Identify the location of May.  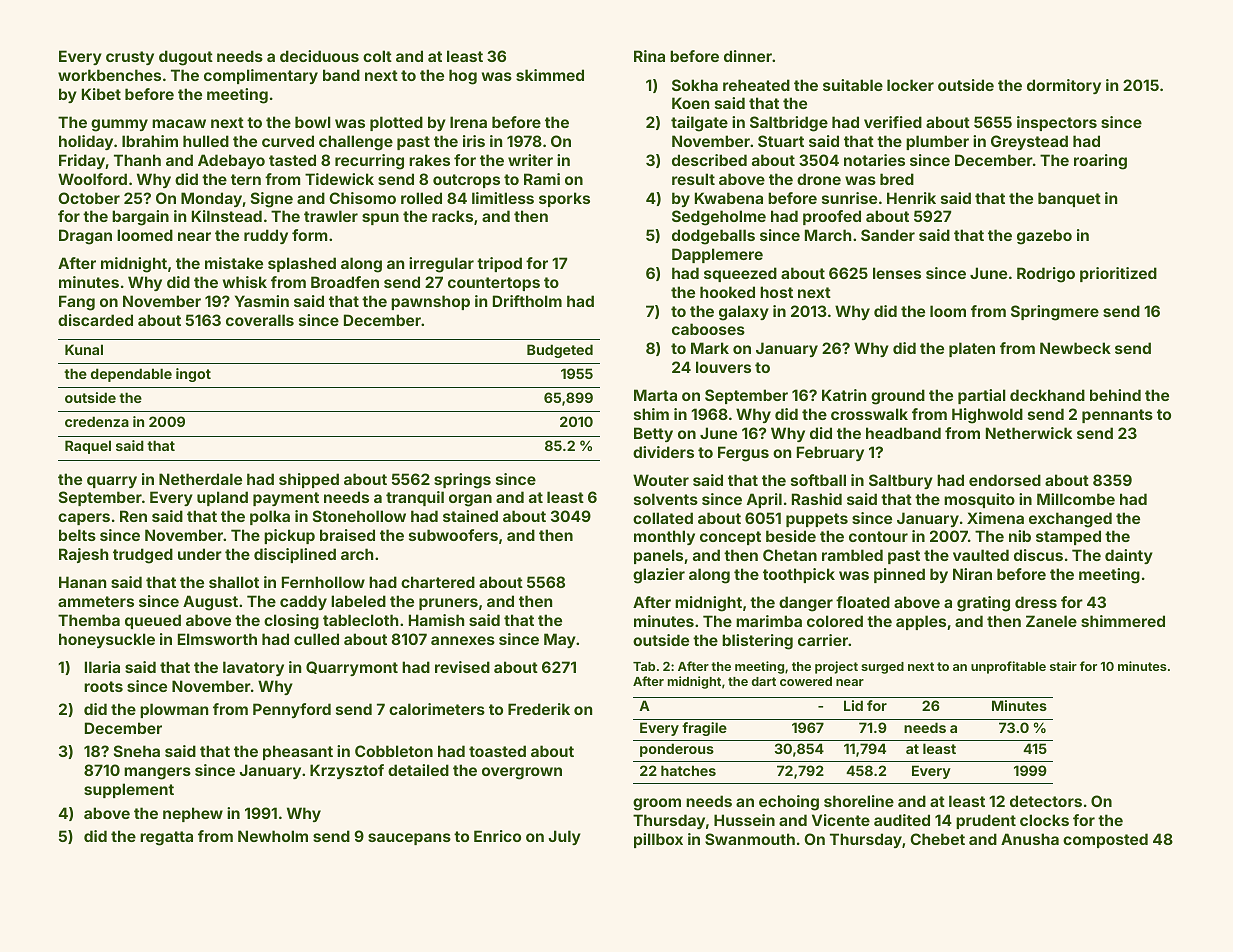
(560, 640).
